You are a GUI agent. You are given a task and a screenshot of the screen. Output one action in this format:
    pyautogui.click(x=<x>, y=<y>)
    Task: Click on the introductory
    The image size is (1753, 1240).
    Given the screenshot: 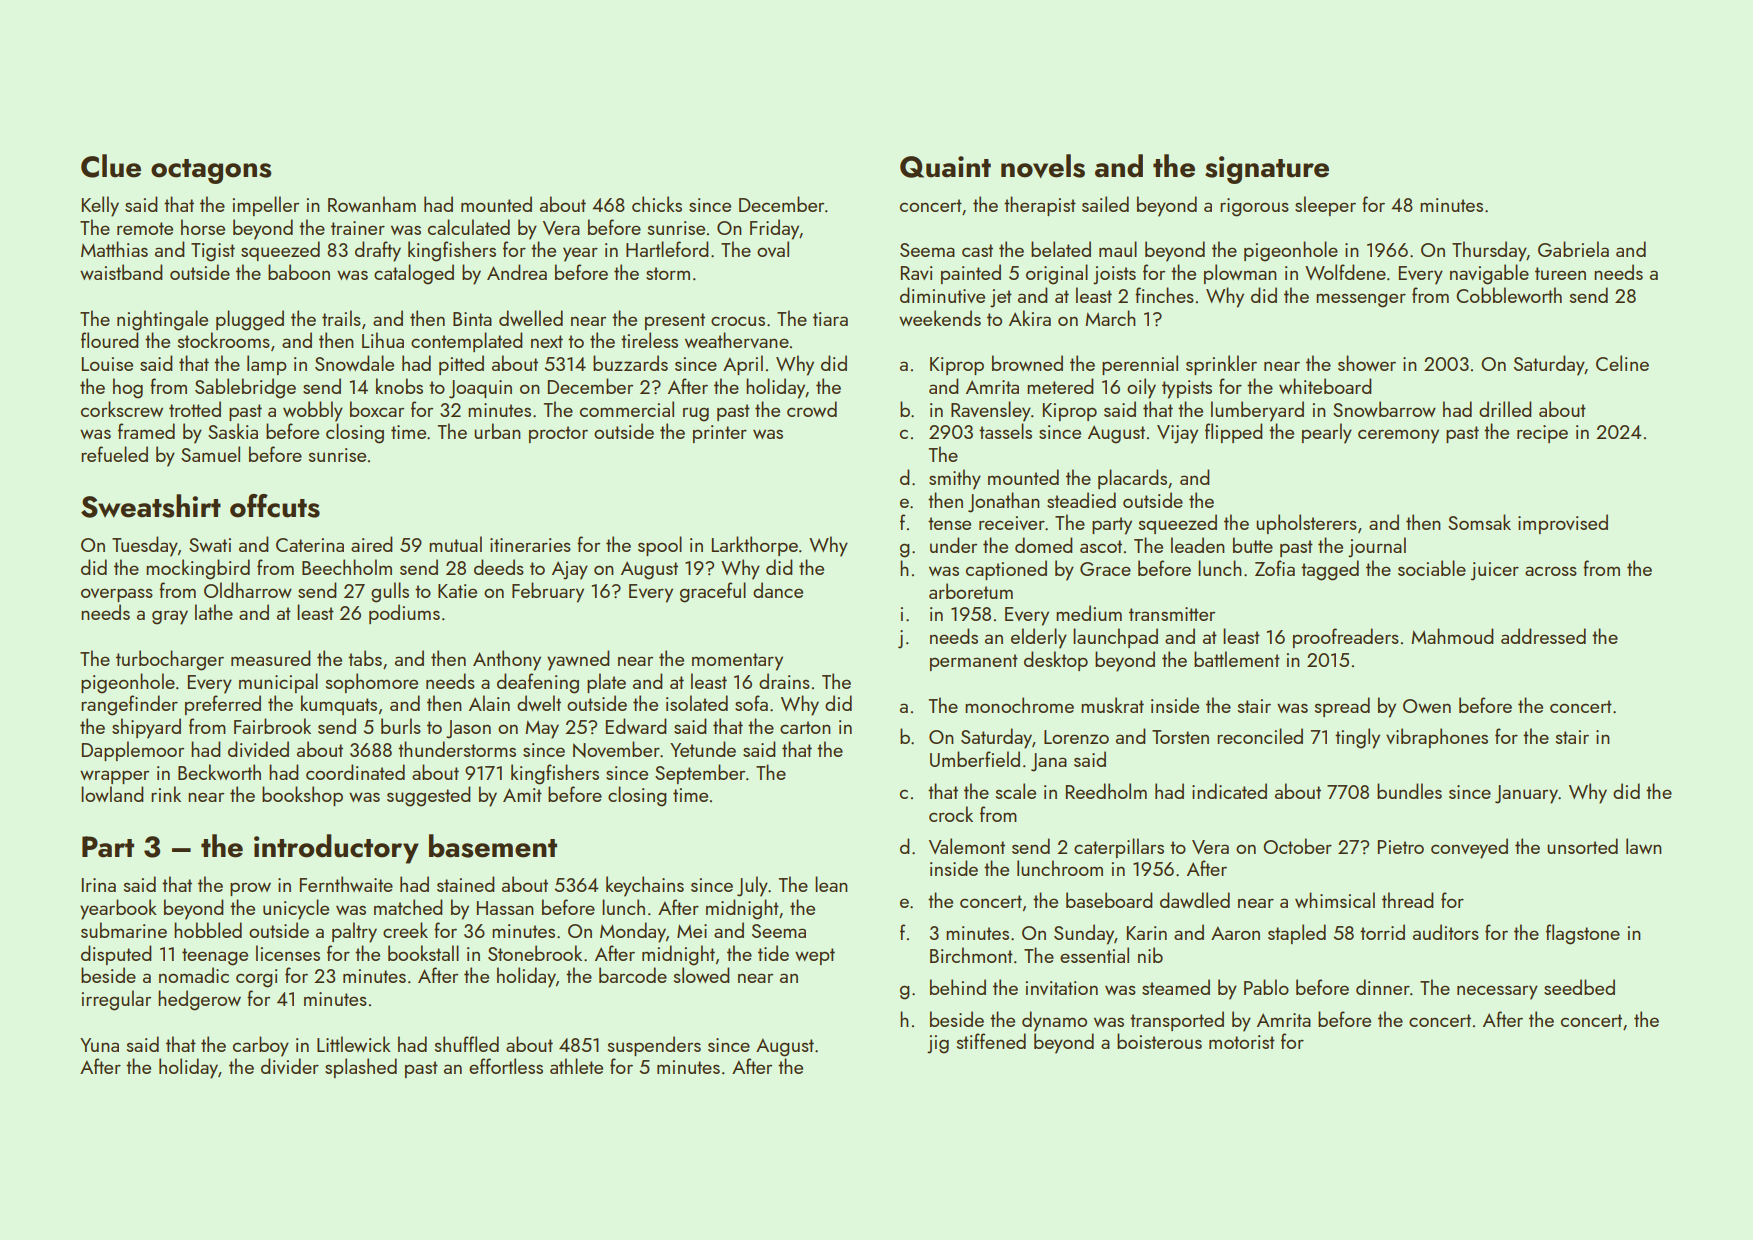 What is the action you would take?
    pyautogui.click(x=336, y=849)
